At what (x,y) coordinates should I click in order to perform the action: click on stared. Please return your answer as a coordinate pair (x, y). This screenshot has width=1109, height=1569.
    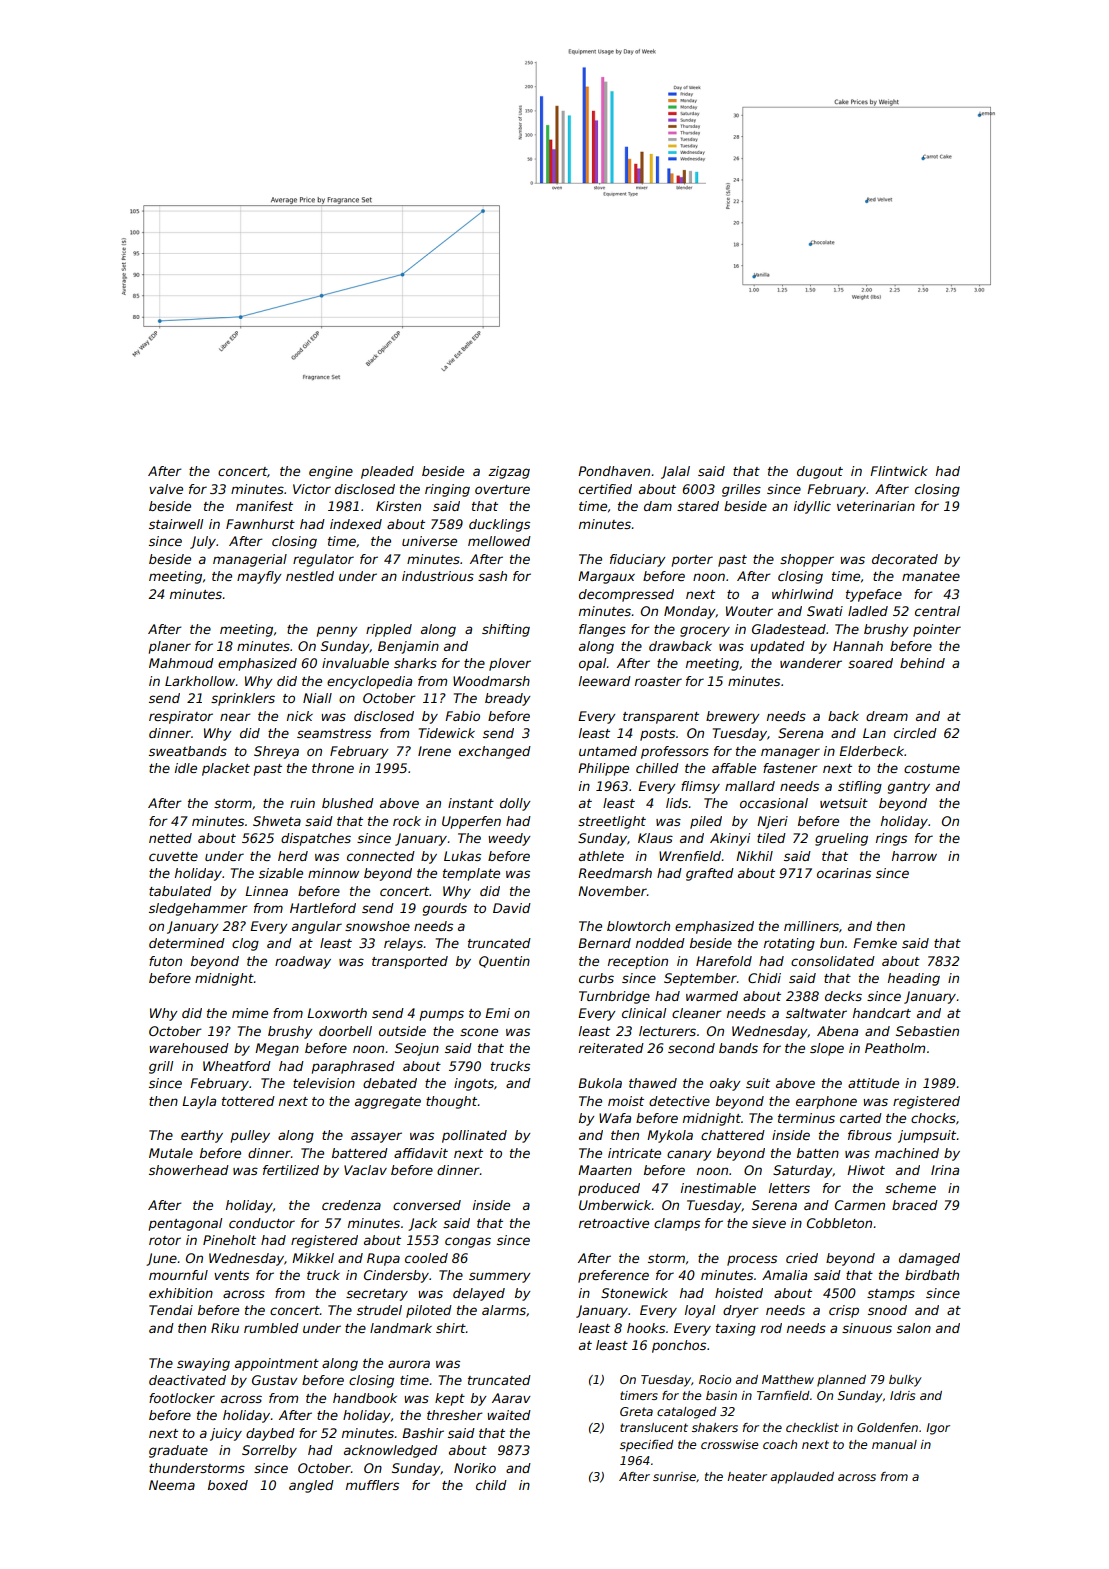
    Looking at the image, I should click on (698, 506).
